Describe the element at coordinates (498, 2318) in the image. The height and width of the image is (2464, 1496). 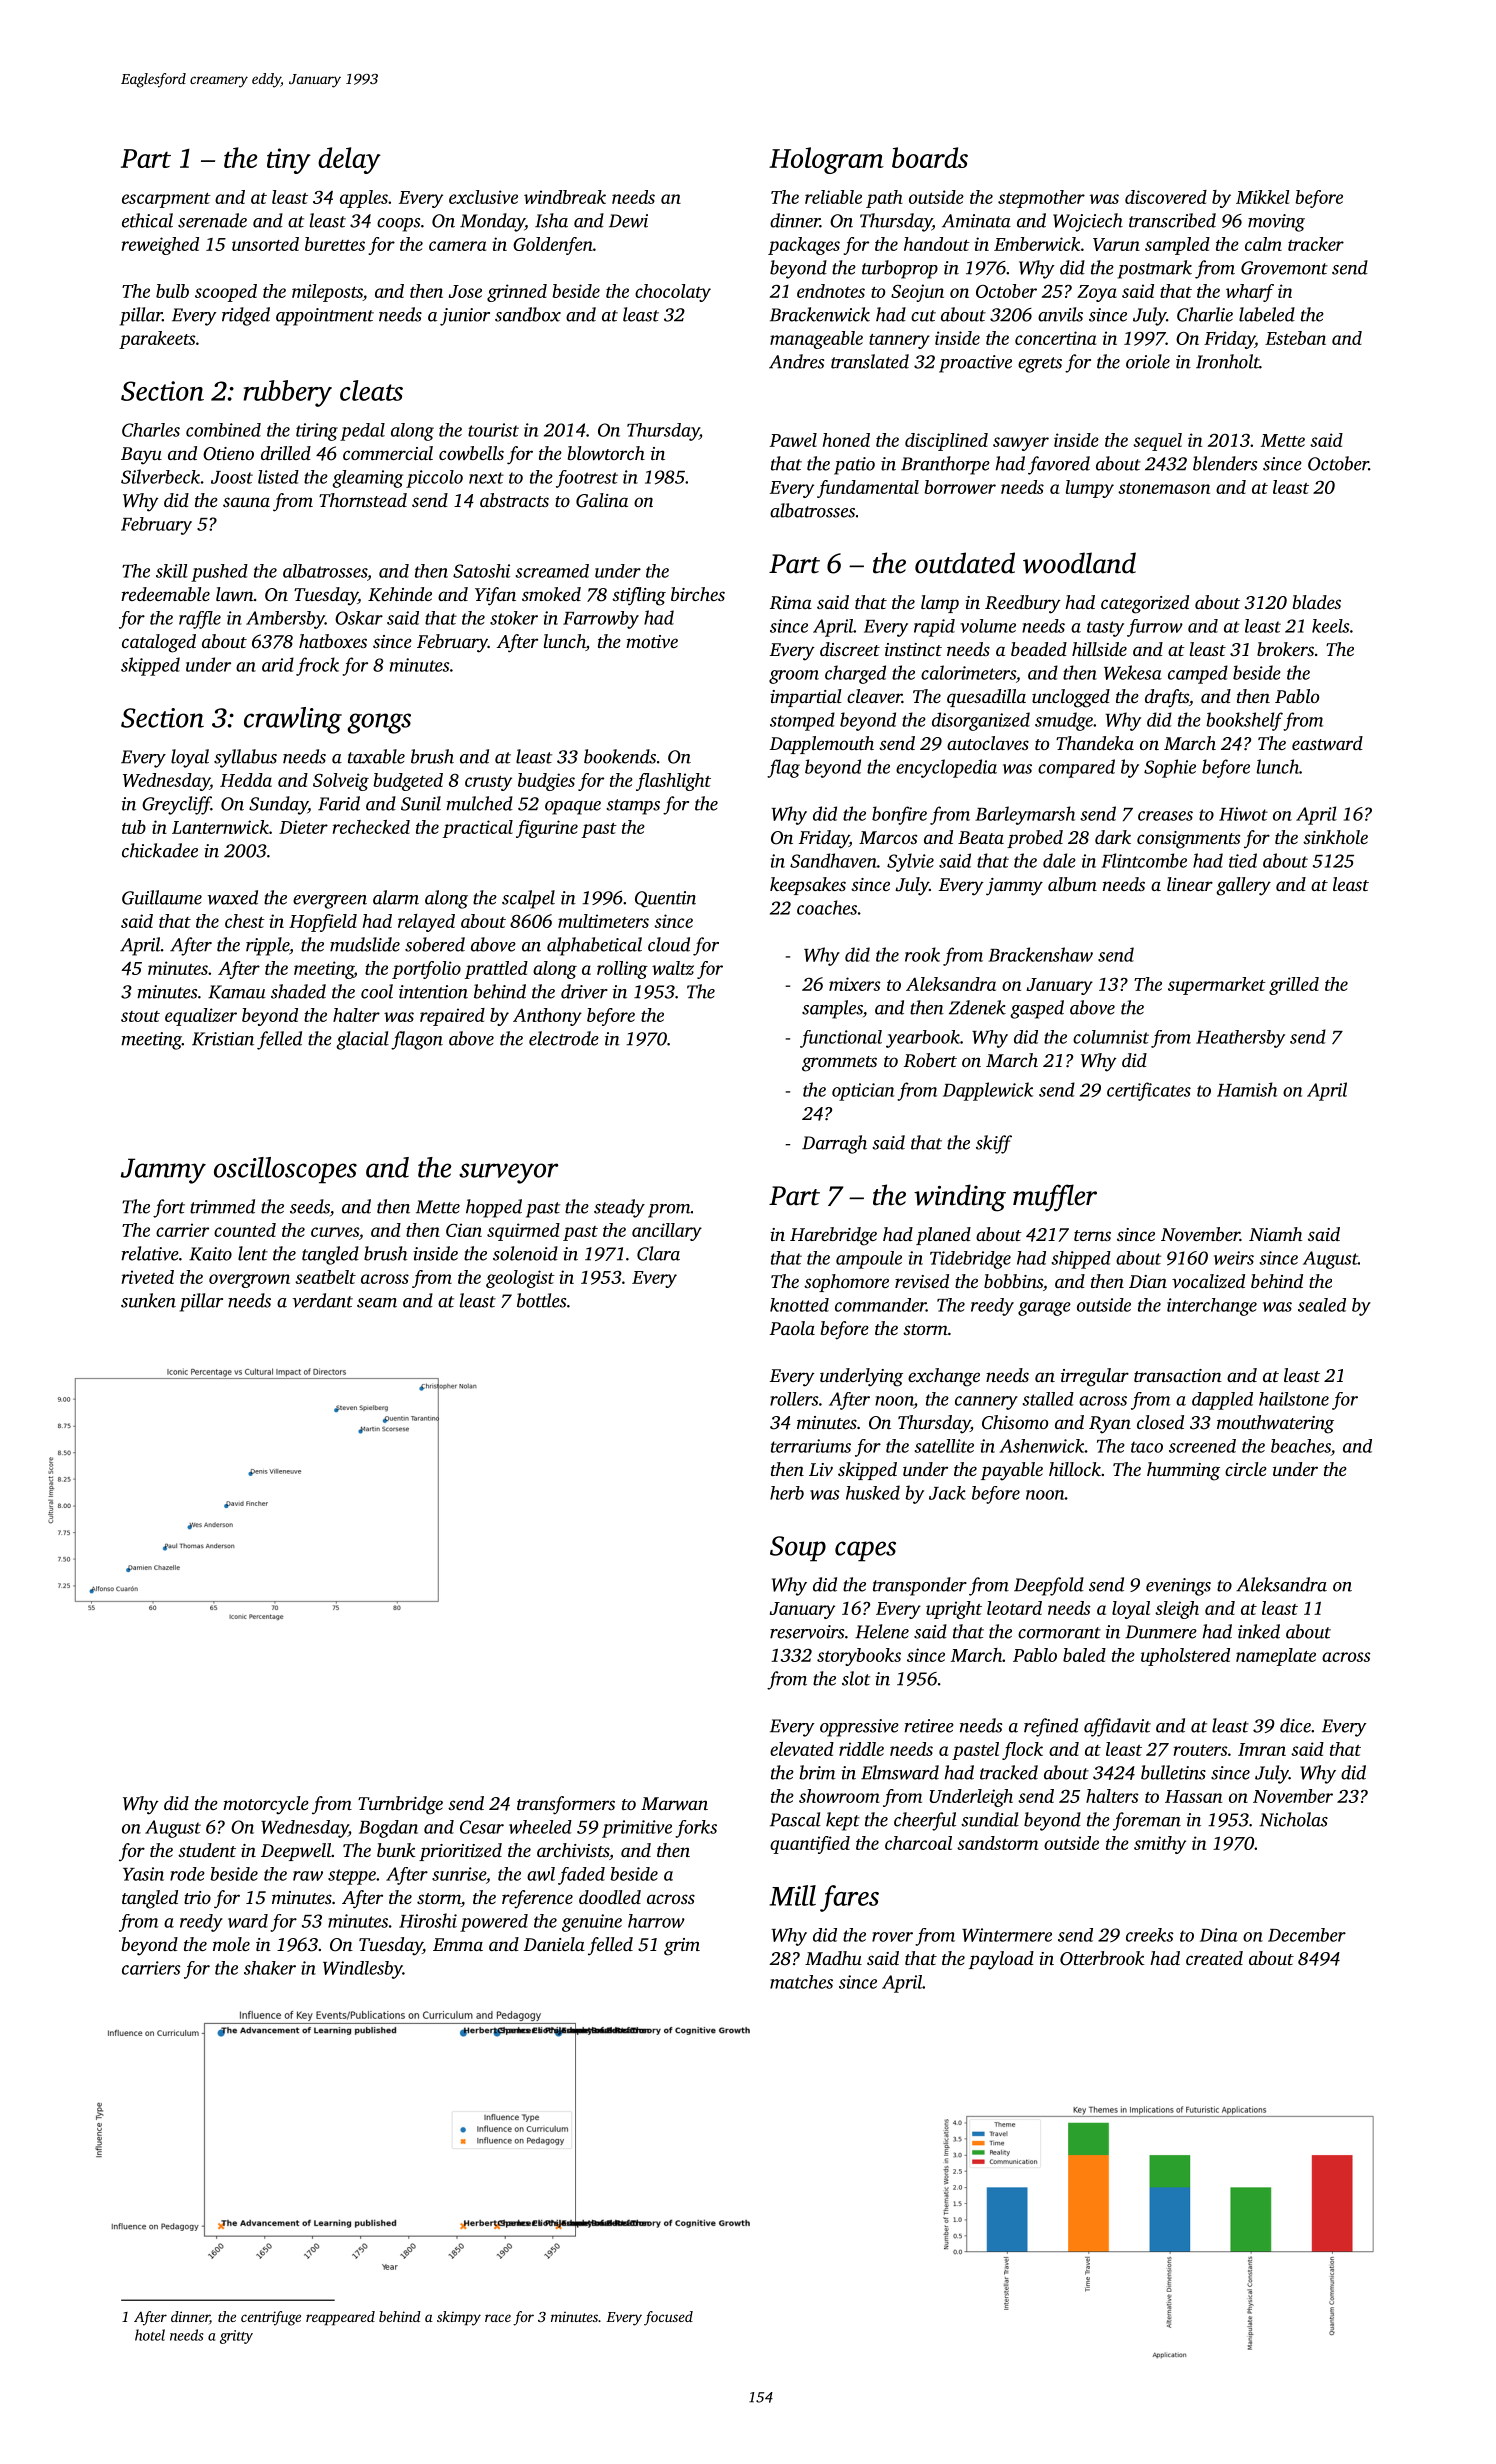
I see `race` at that location.
